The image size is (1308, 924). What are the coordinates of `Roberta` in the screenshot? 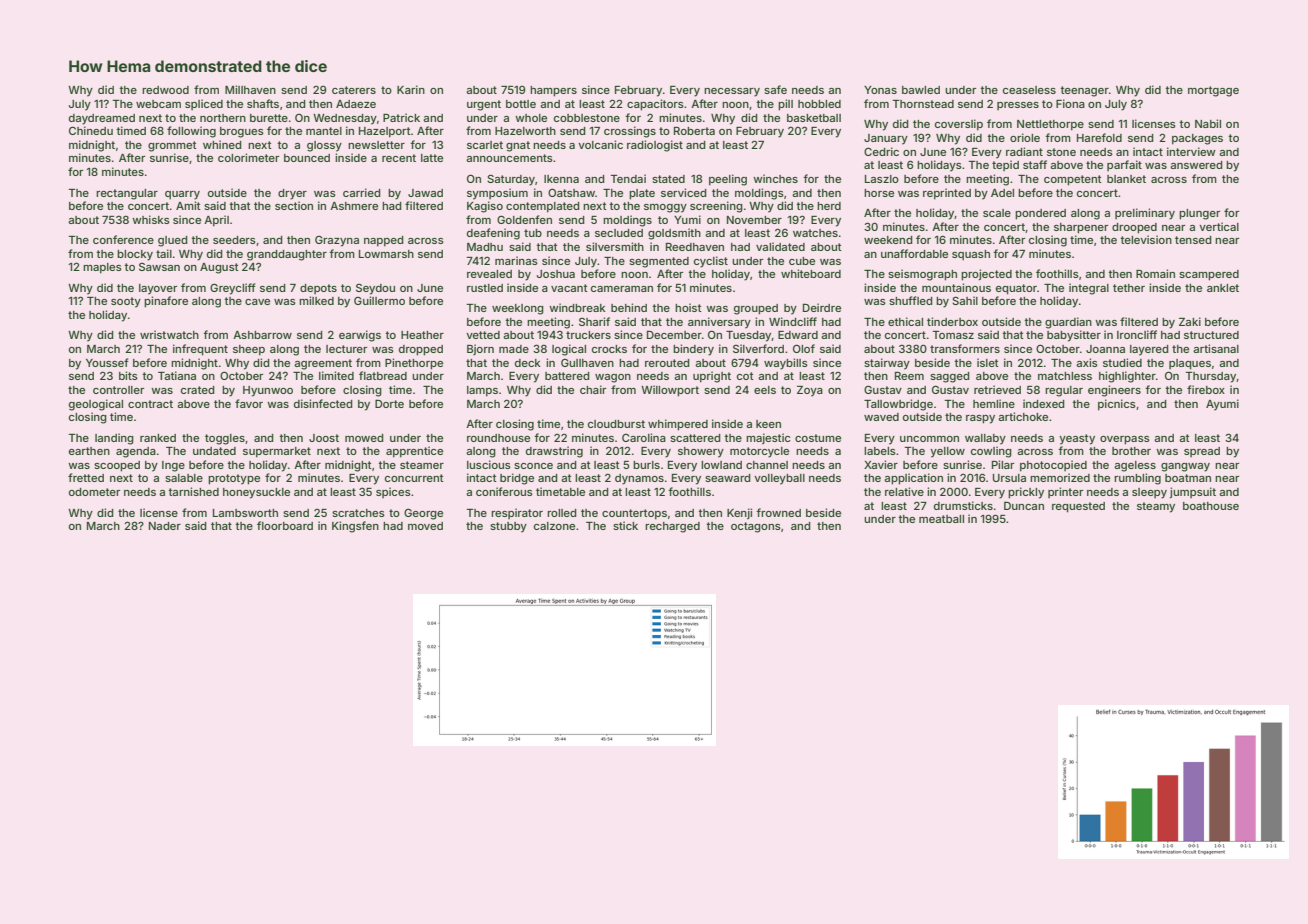 It's located at (694, 131).
